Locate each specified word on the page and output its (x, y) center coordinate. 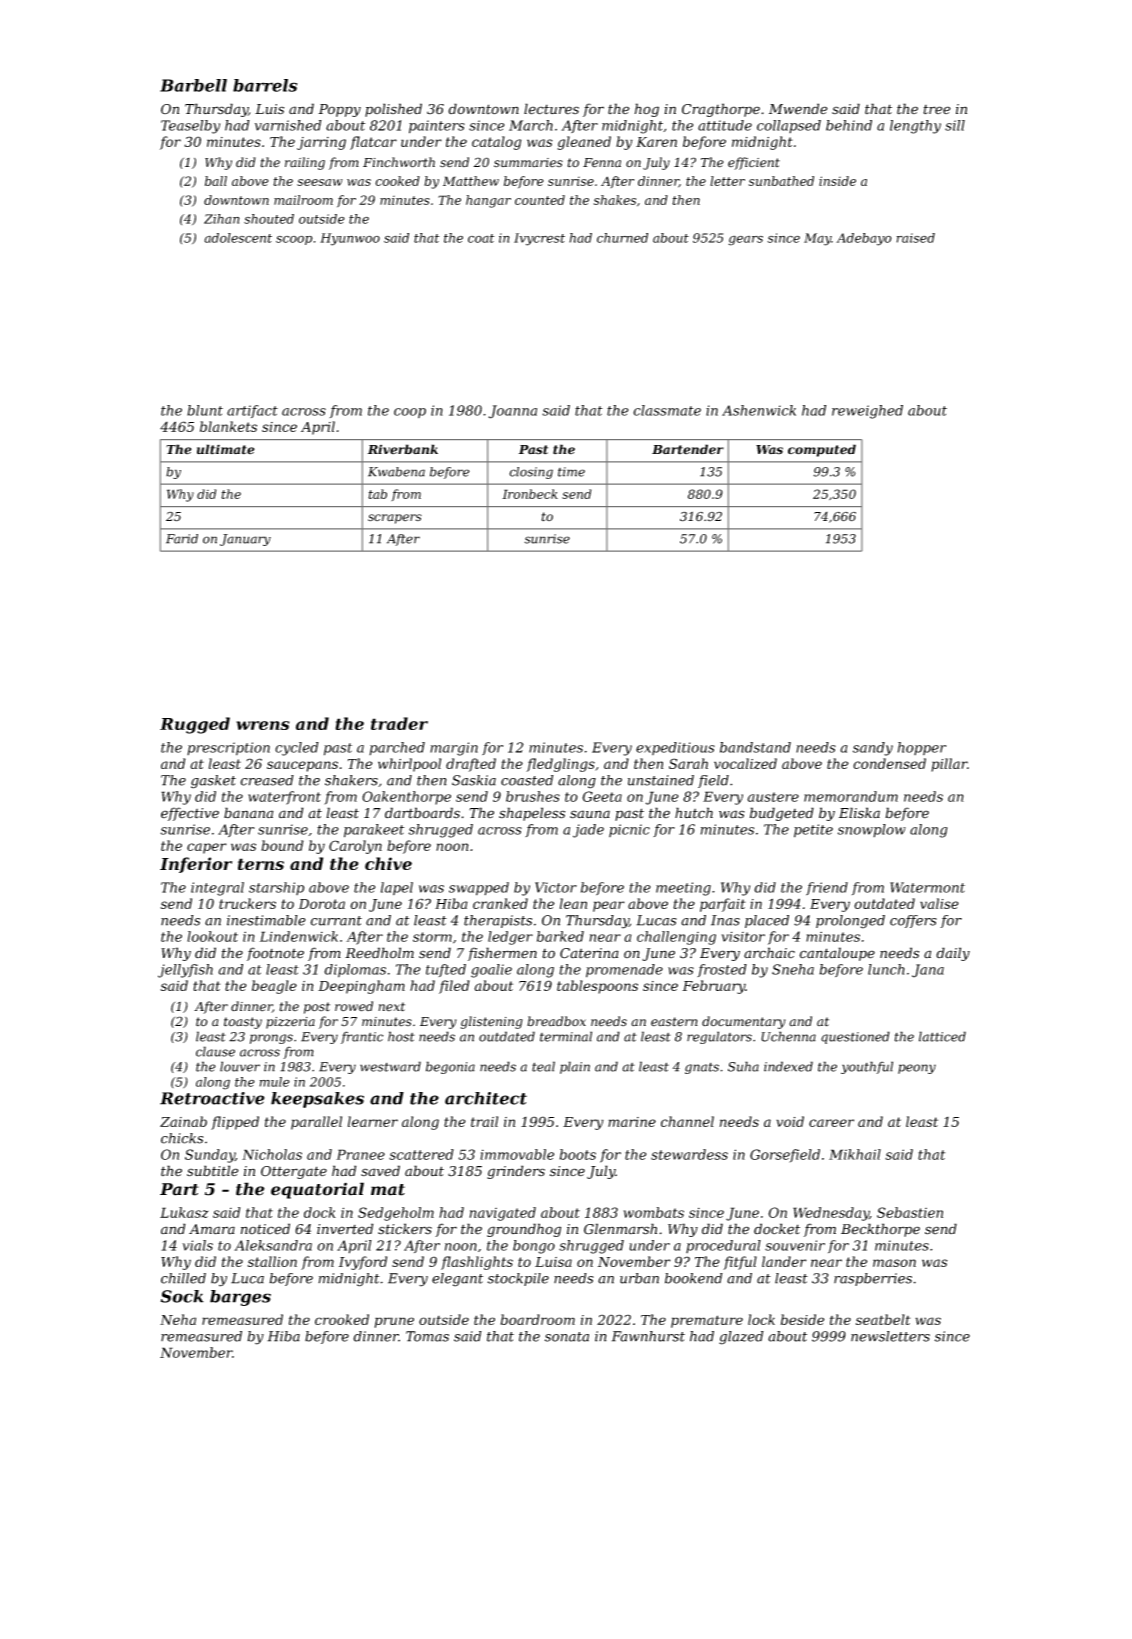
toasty (243, 1023)
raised (916, 238)
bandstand (755, 747)
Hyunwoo (350, 239)
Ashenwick (759, 410)
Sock (182, 1296)
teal (543, 1066)
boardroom (538, 1319)
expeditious (675, 748)
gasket (213, 782)
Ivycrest (539, 239)
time (571, 472)
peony (917, 1069)
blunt (205, 410)
